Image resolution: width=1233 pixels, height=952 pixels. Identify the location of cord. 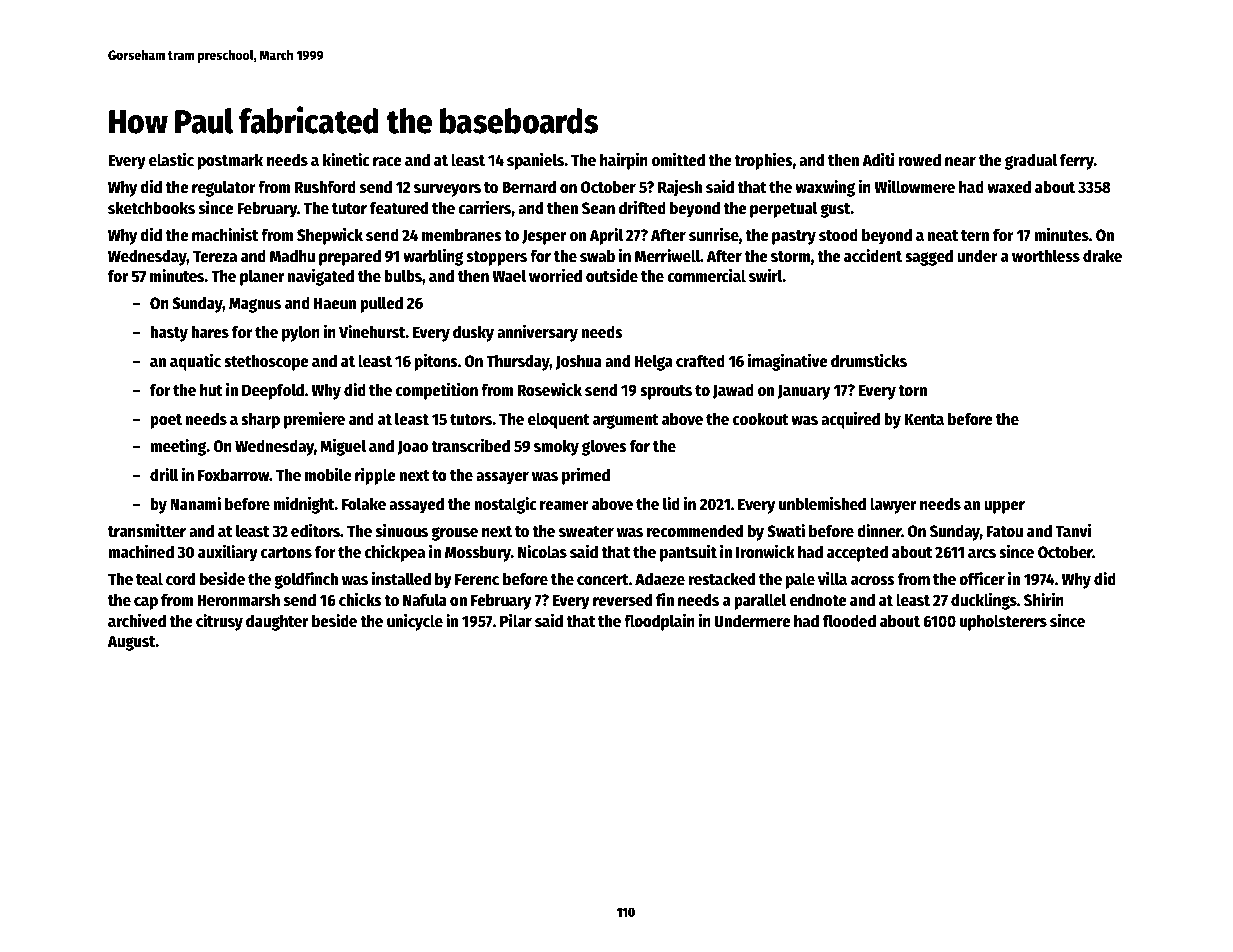
(180, 579).
